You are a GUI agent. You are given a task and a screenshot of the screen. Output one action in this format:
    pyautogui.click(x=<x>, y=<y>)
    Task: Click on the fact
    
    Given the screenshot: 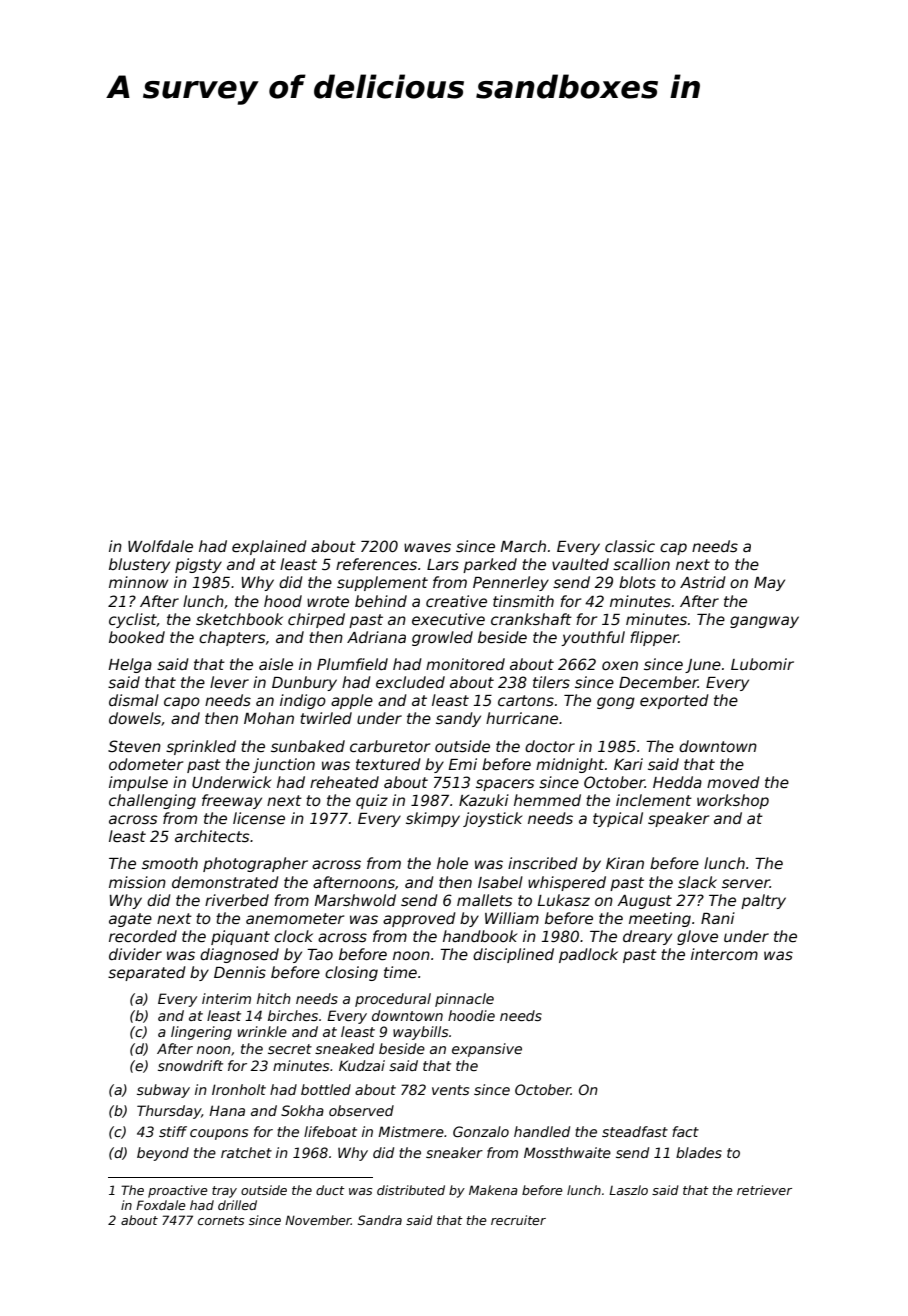 What is the action you would take?
    pyautogui.click(x=685, y=1131)
